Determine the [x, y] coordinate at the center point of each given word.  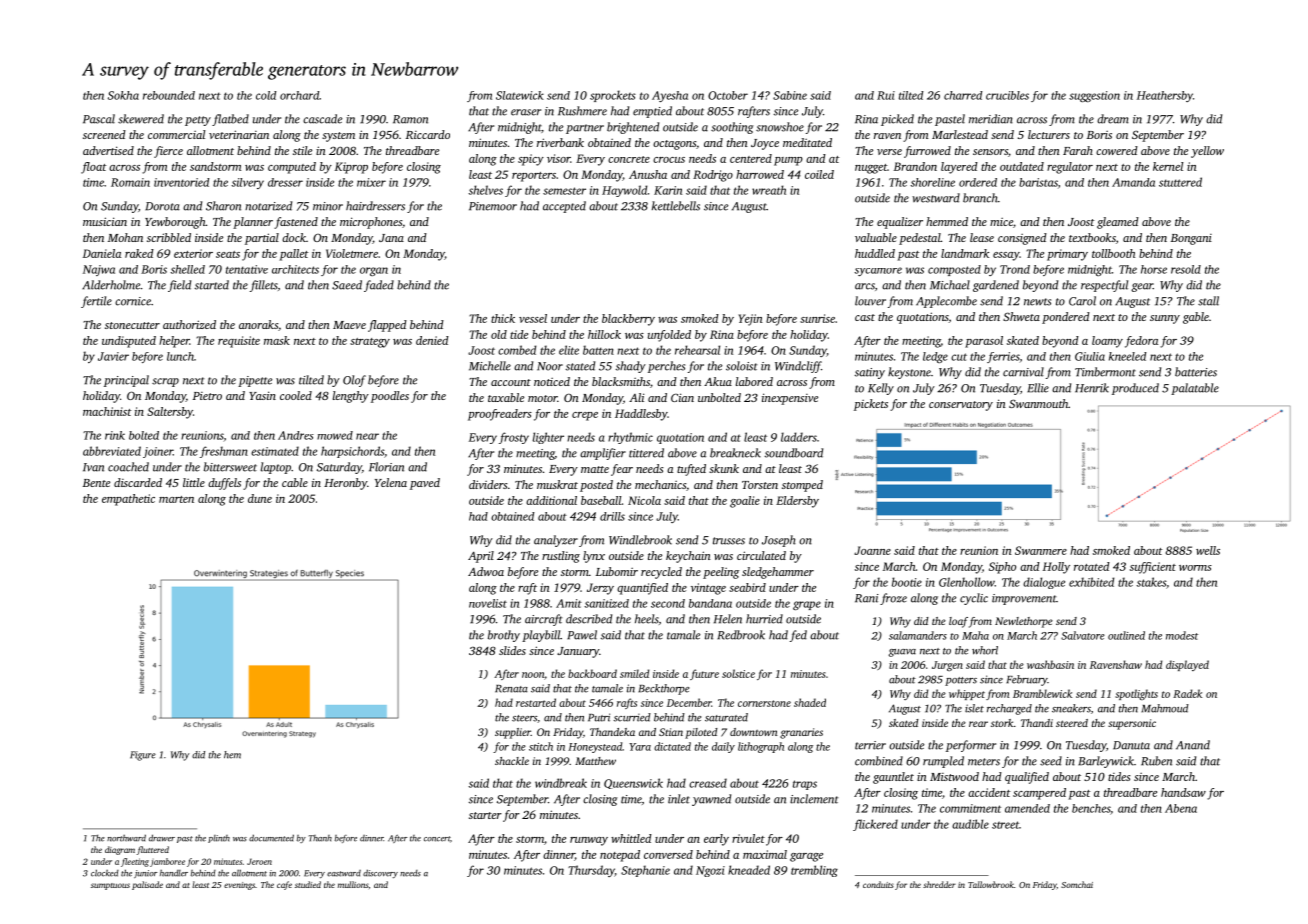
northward [126, 838]
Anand [1193, 745]
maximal [765, 854]
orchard [299, 95]
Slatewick [520, 95]
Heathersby [1165, 96]
